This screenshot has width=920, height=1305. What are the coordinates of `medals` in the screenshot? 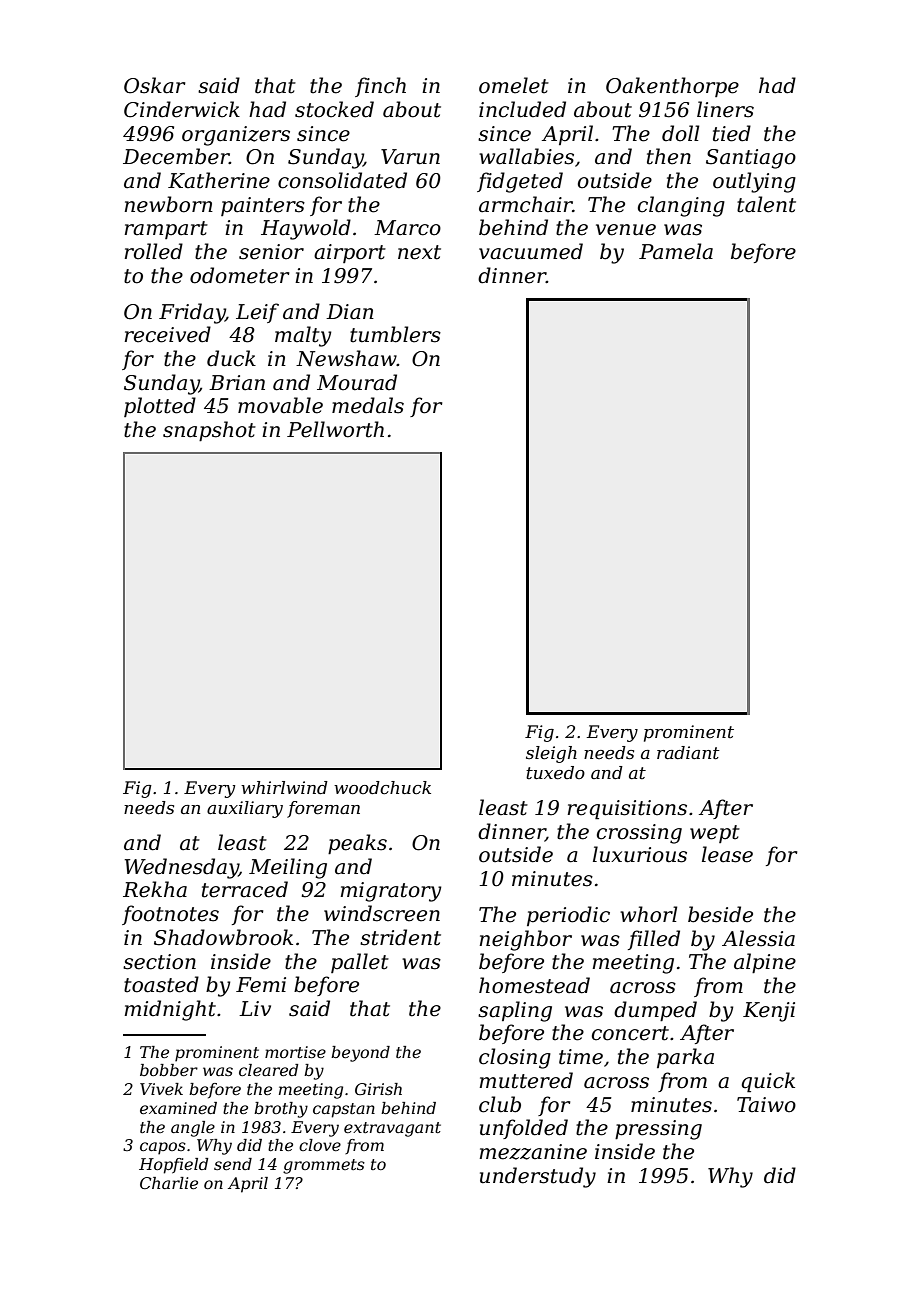 It's located at (368, 405).
